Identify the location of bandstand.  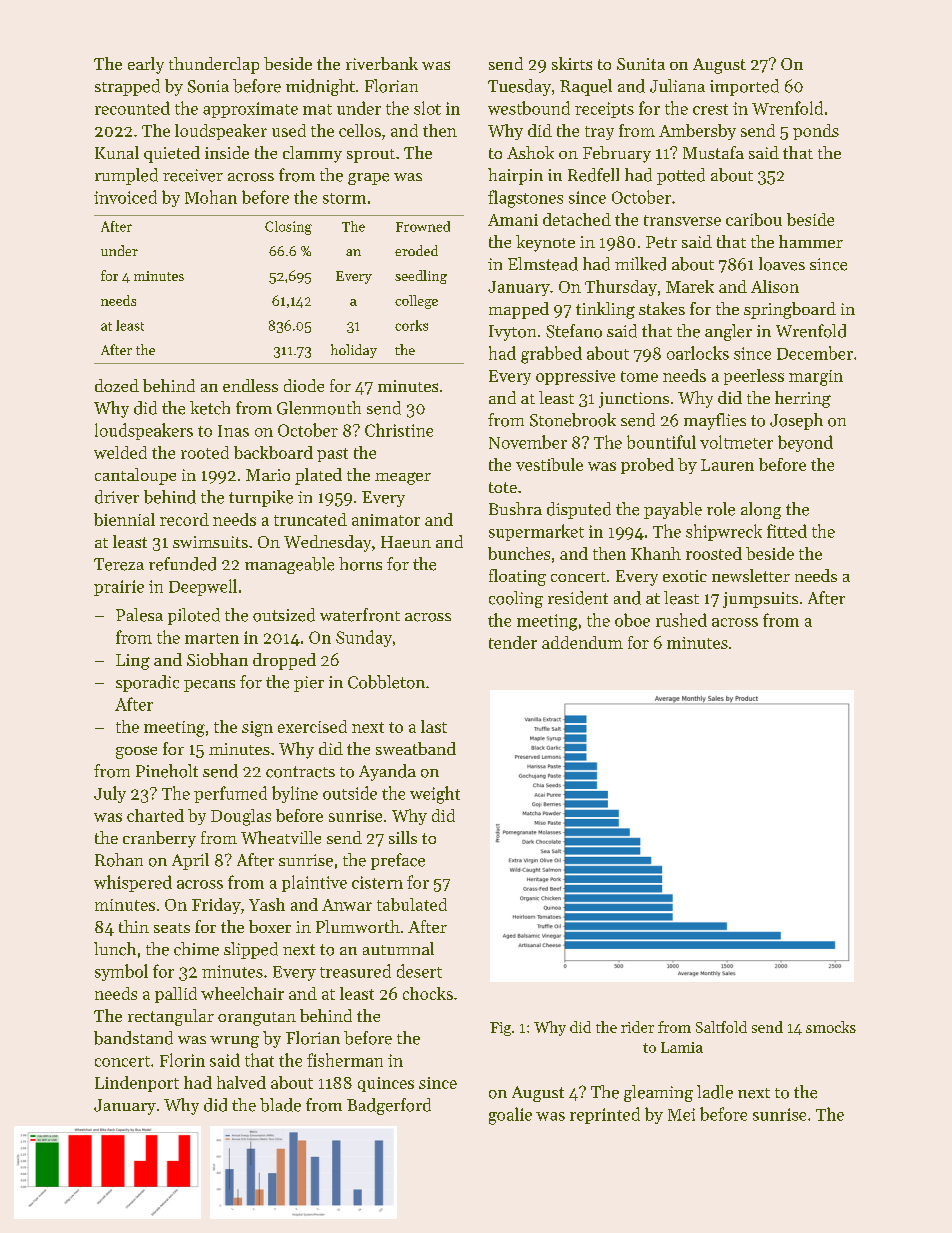
(133, 1038).
